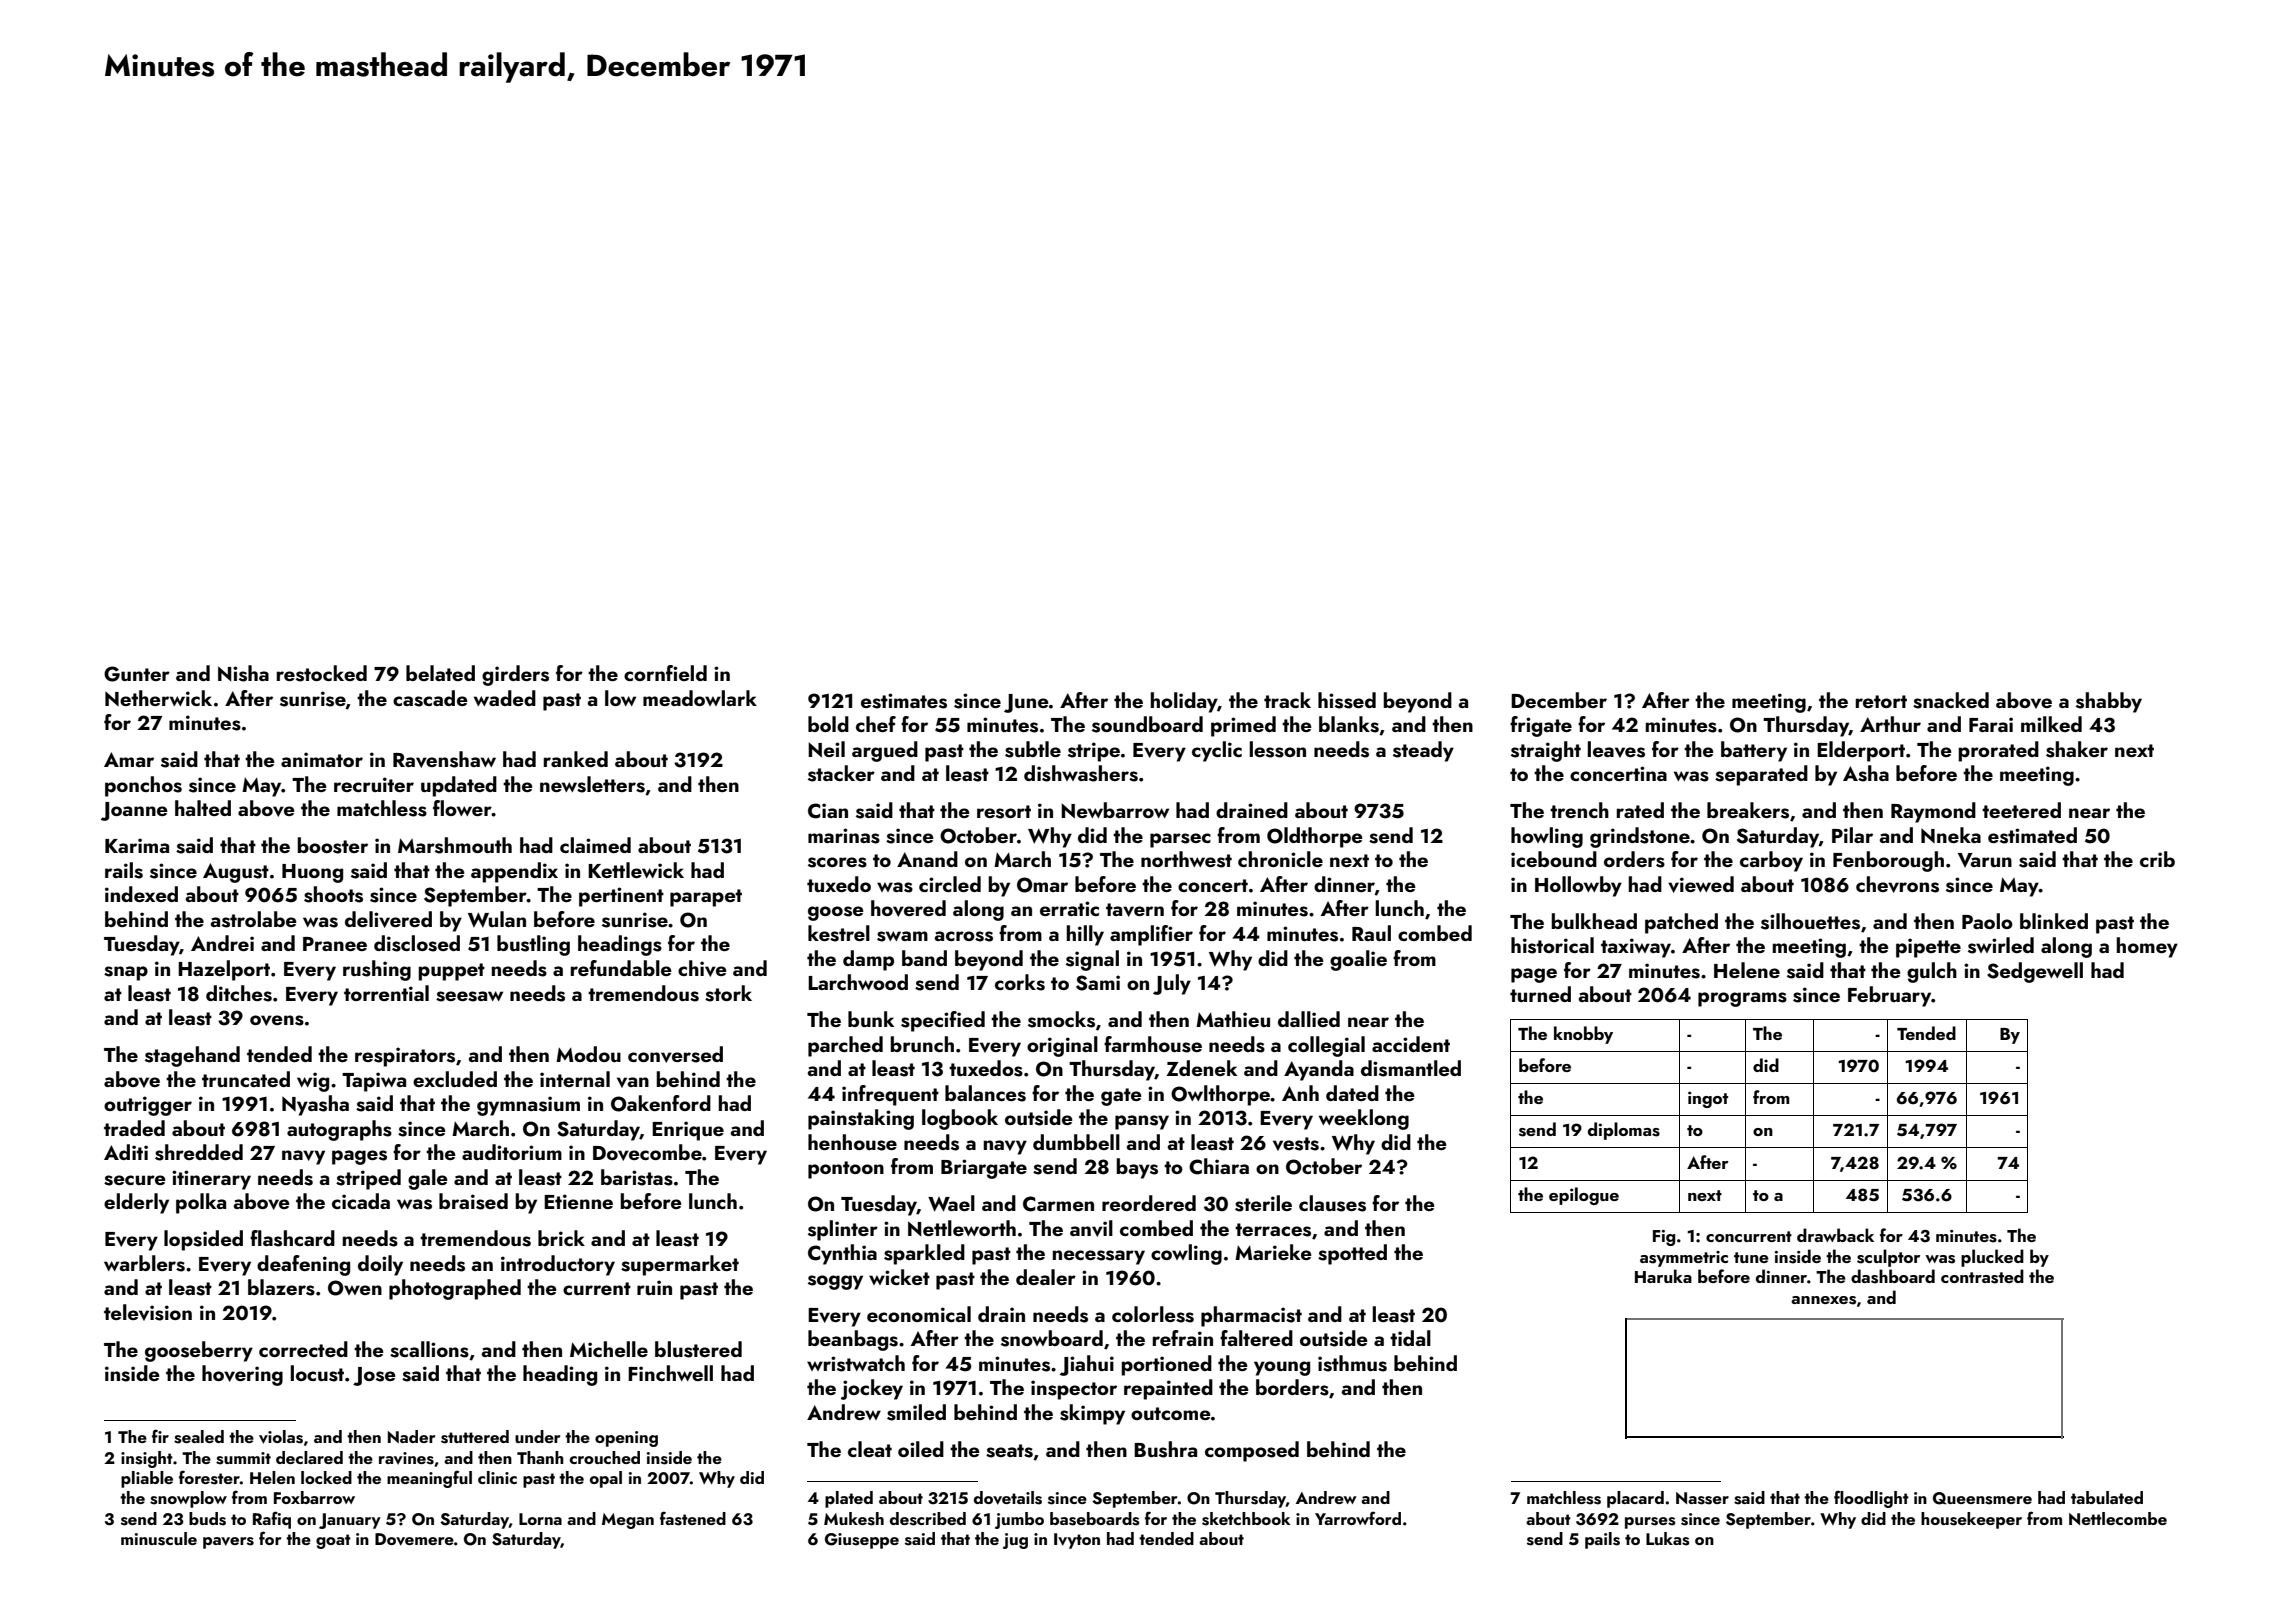  I want to click on stagehand, so click(192, 1056).
